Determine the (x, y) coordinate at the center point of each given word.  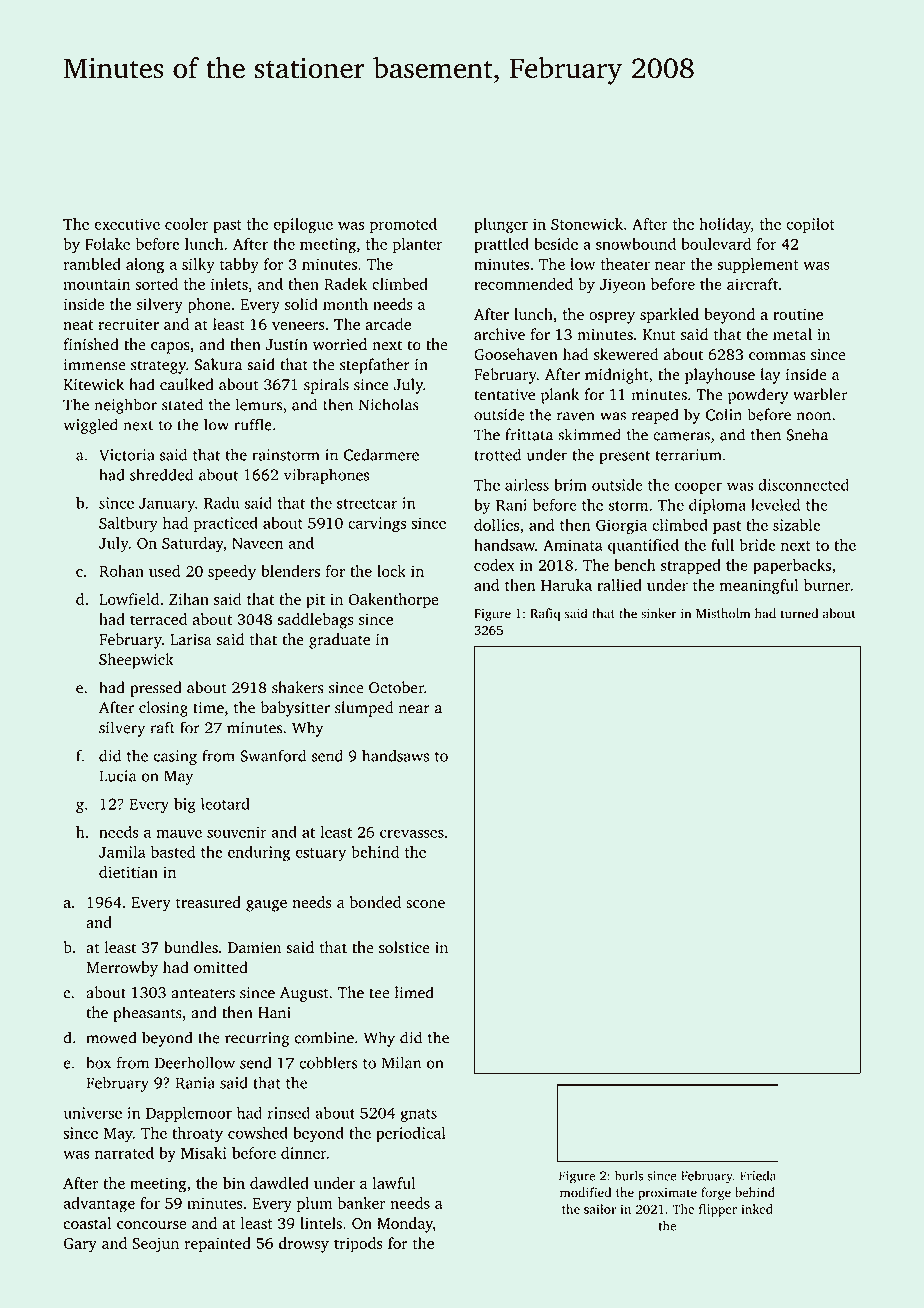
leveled (775, 505)
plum (314, 1205)
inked (757, 1209)
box (98, 1062)
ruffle (253, 424)
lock (391, 571)
